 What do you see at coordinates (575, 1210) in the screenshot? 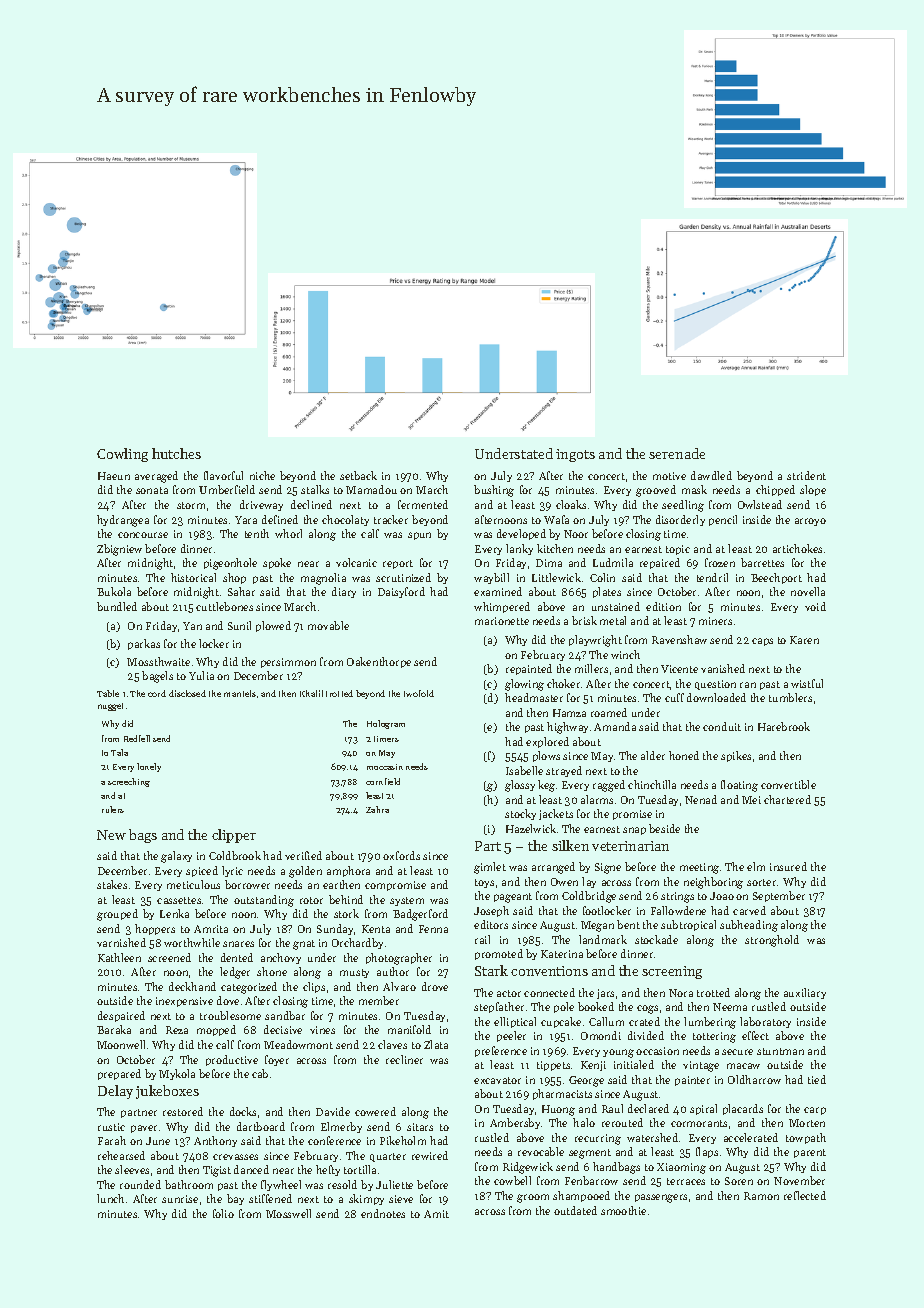
I see `outdated` at bounding box center [575, 1210].
